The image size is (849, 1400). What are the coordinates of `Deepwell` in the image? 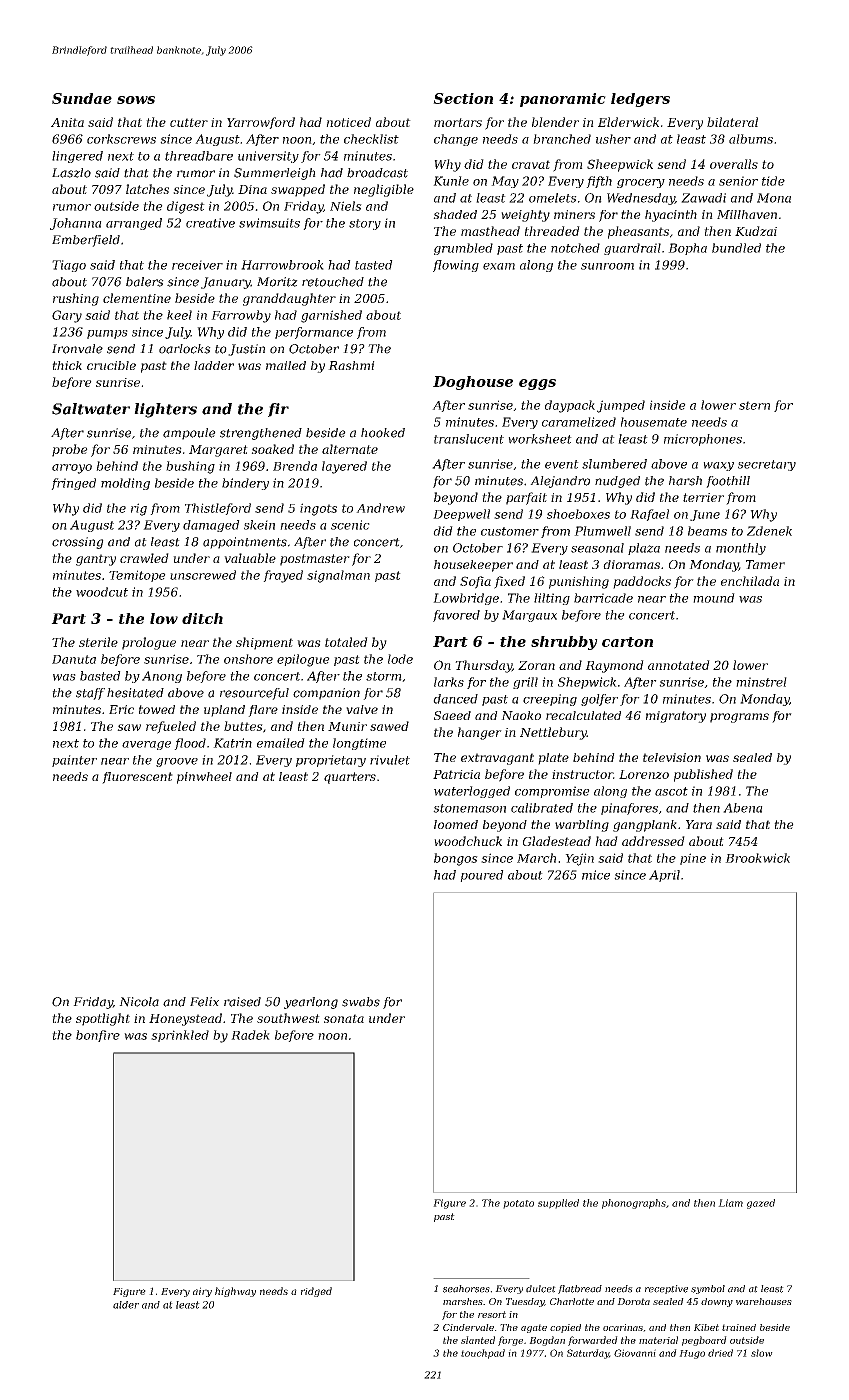 It's located at (461, 515).
